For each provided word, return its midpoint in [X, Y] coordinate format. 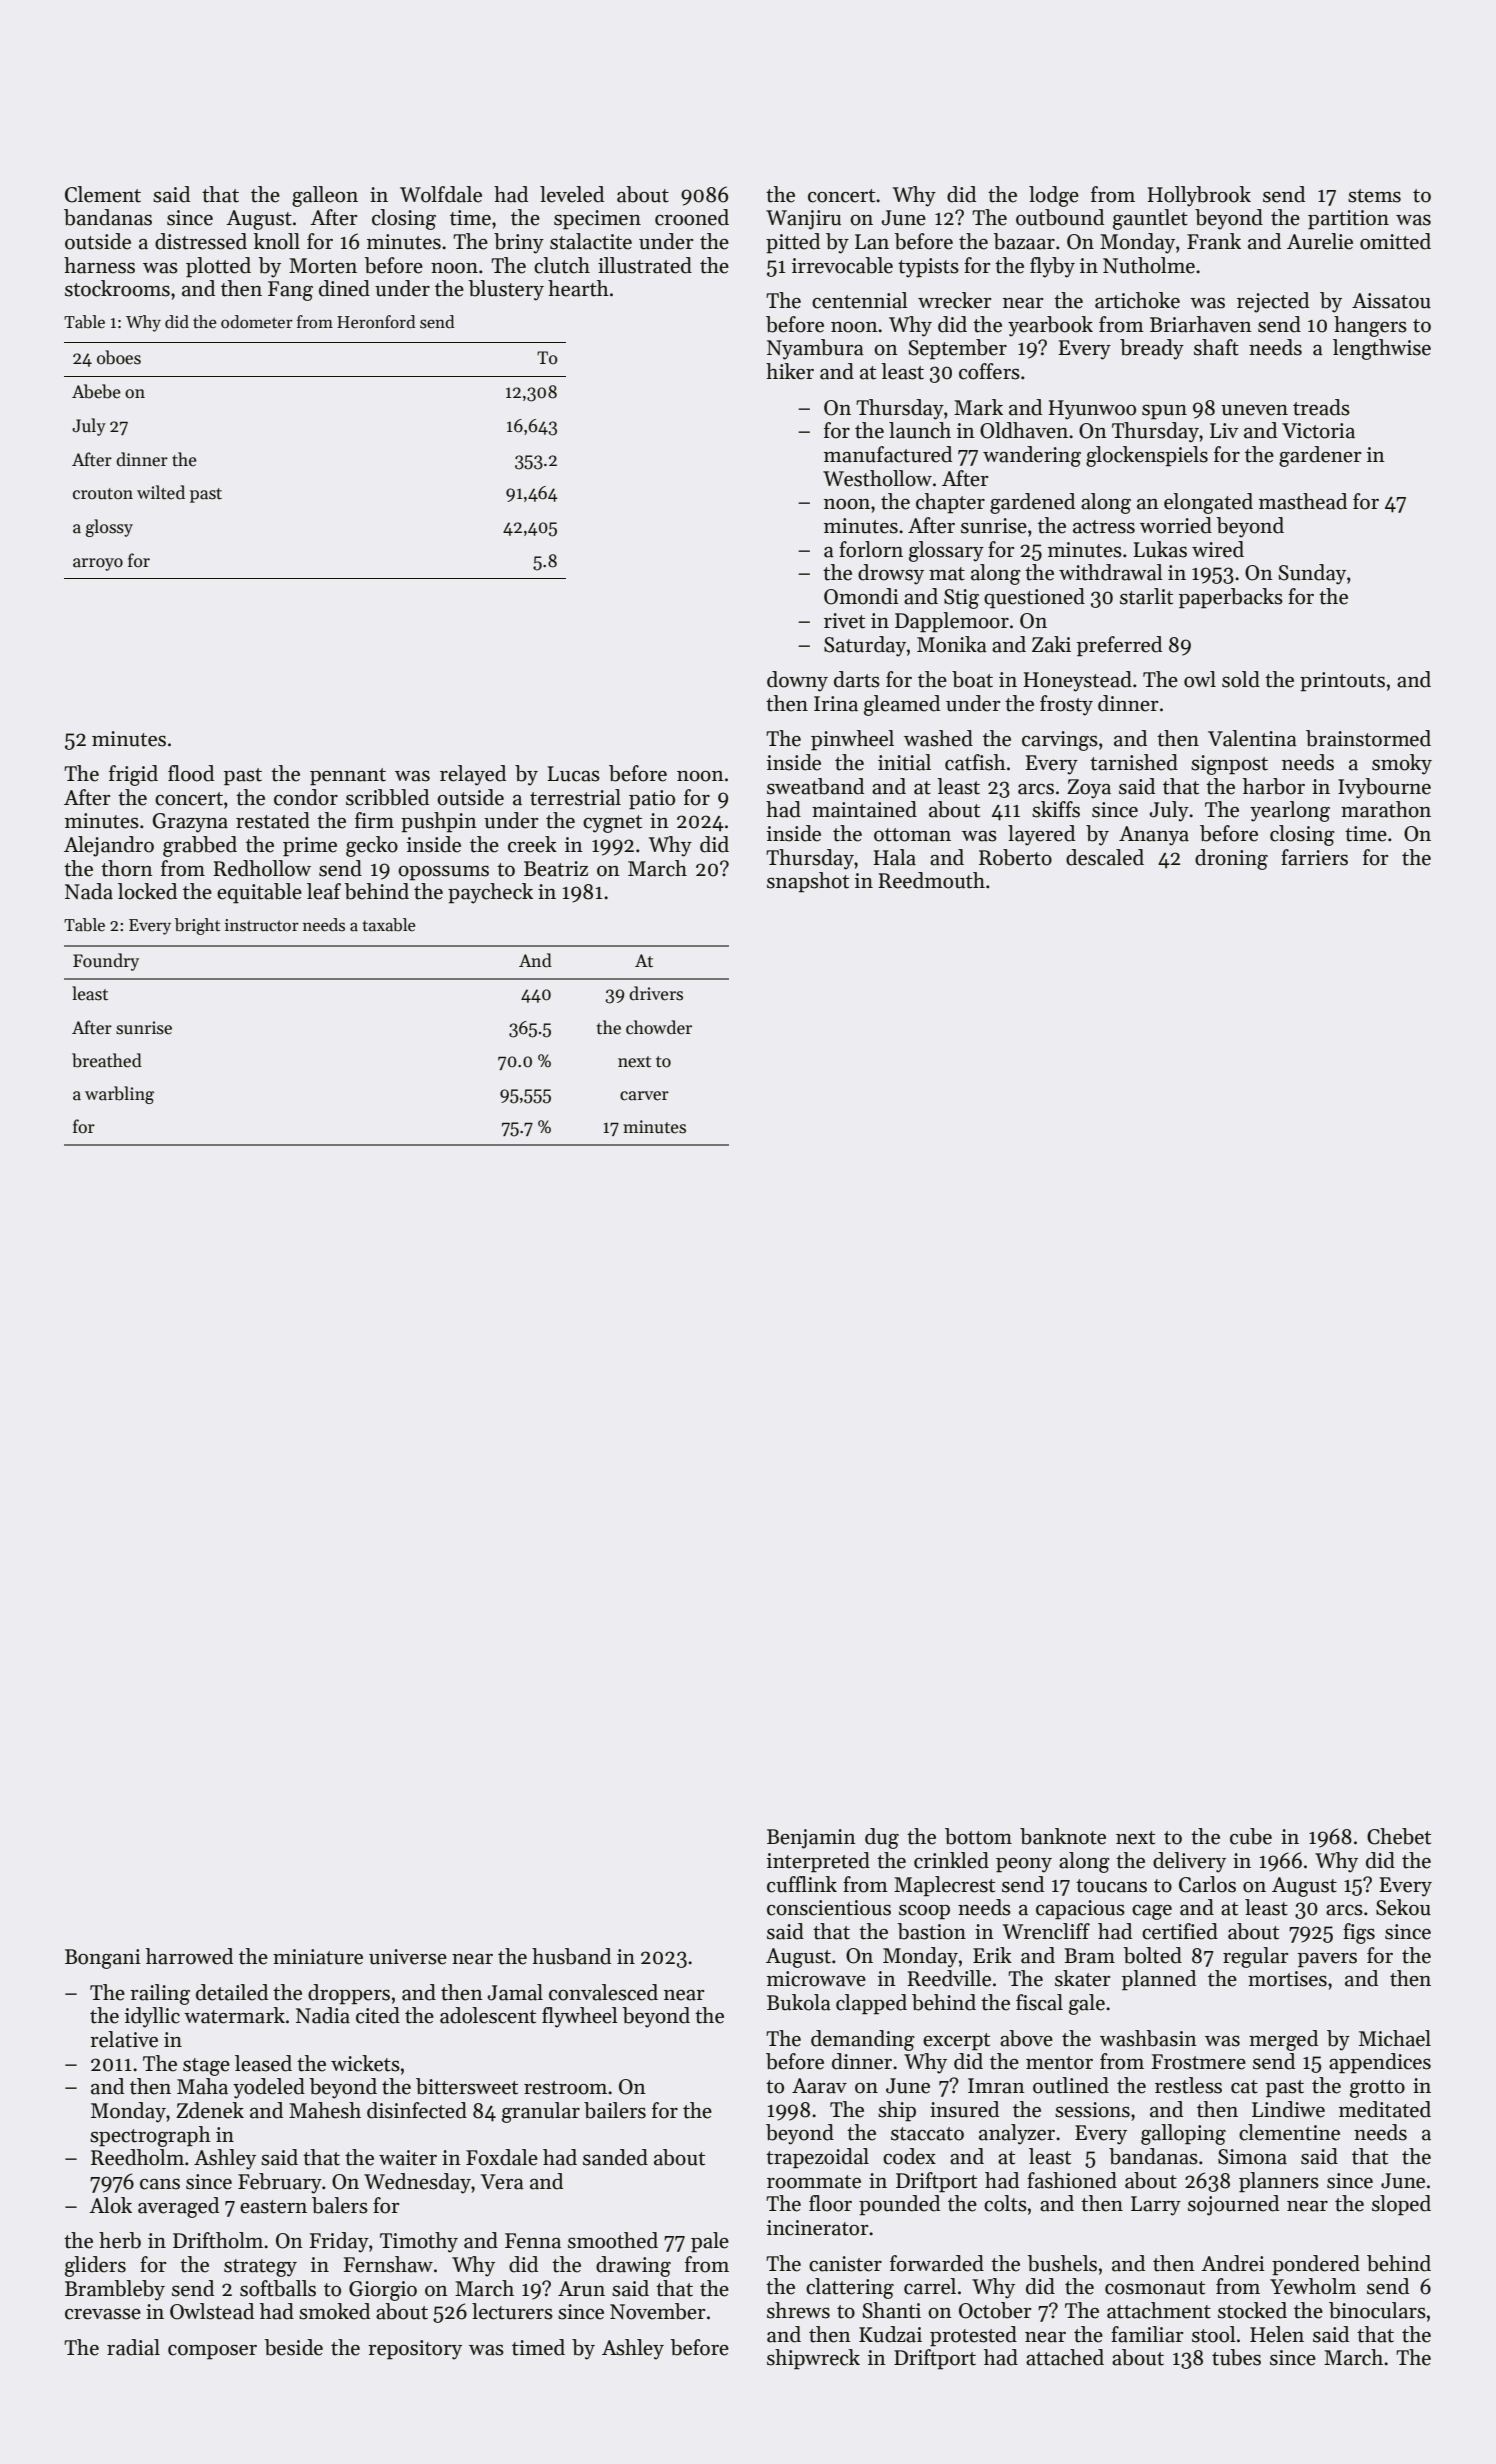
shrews [798, 2310]
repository [415, 2350]
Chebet [1399, 1836]
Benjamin [811, 1839]
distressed [201, 241]
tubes [1236, 2357]
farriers [1314, 857]
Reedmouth [931, 880]
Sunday [1312, 574]
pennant [348, 777]
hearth [578, 288]
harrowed [189, 1956]
